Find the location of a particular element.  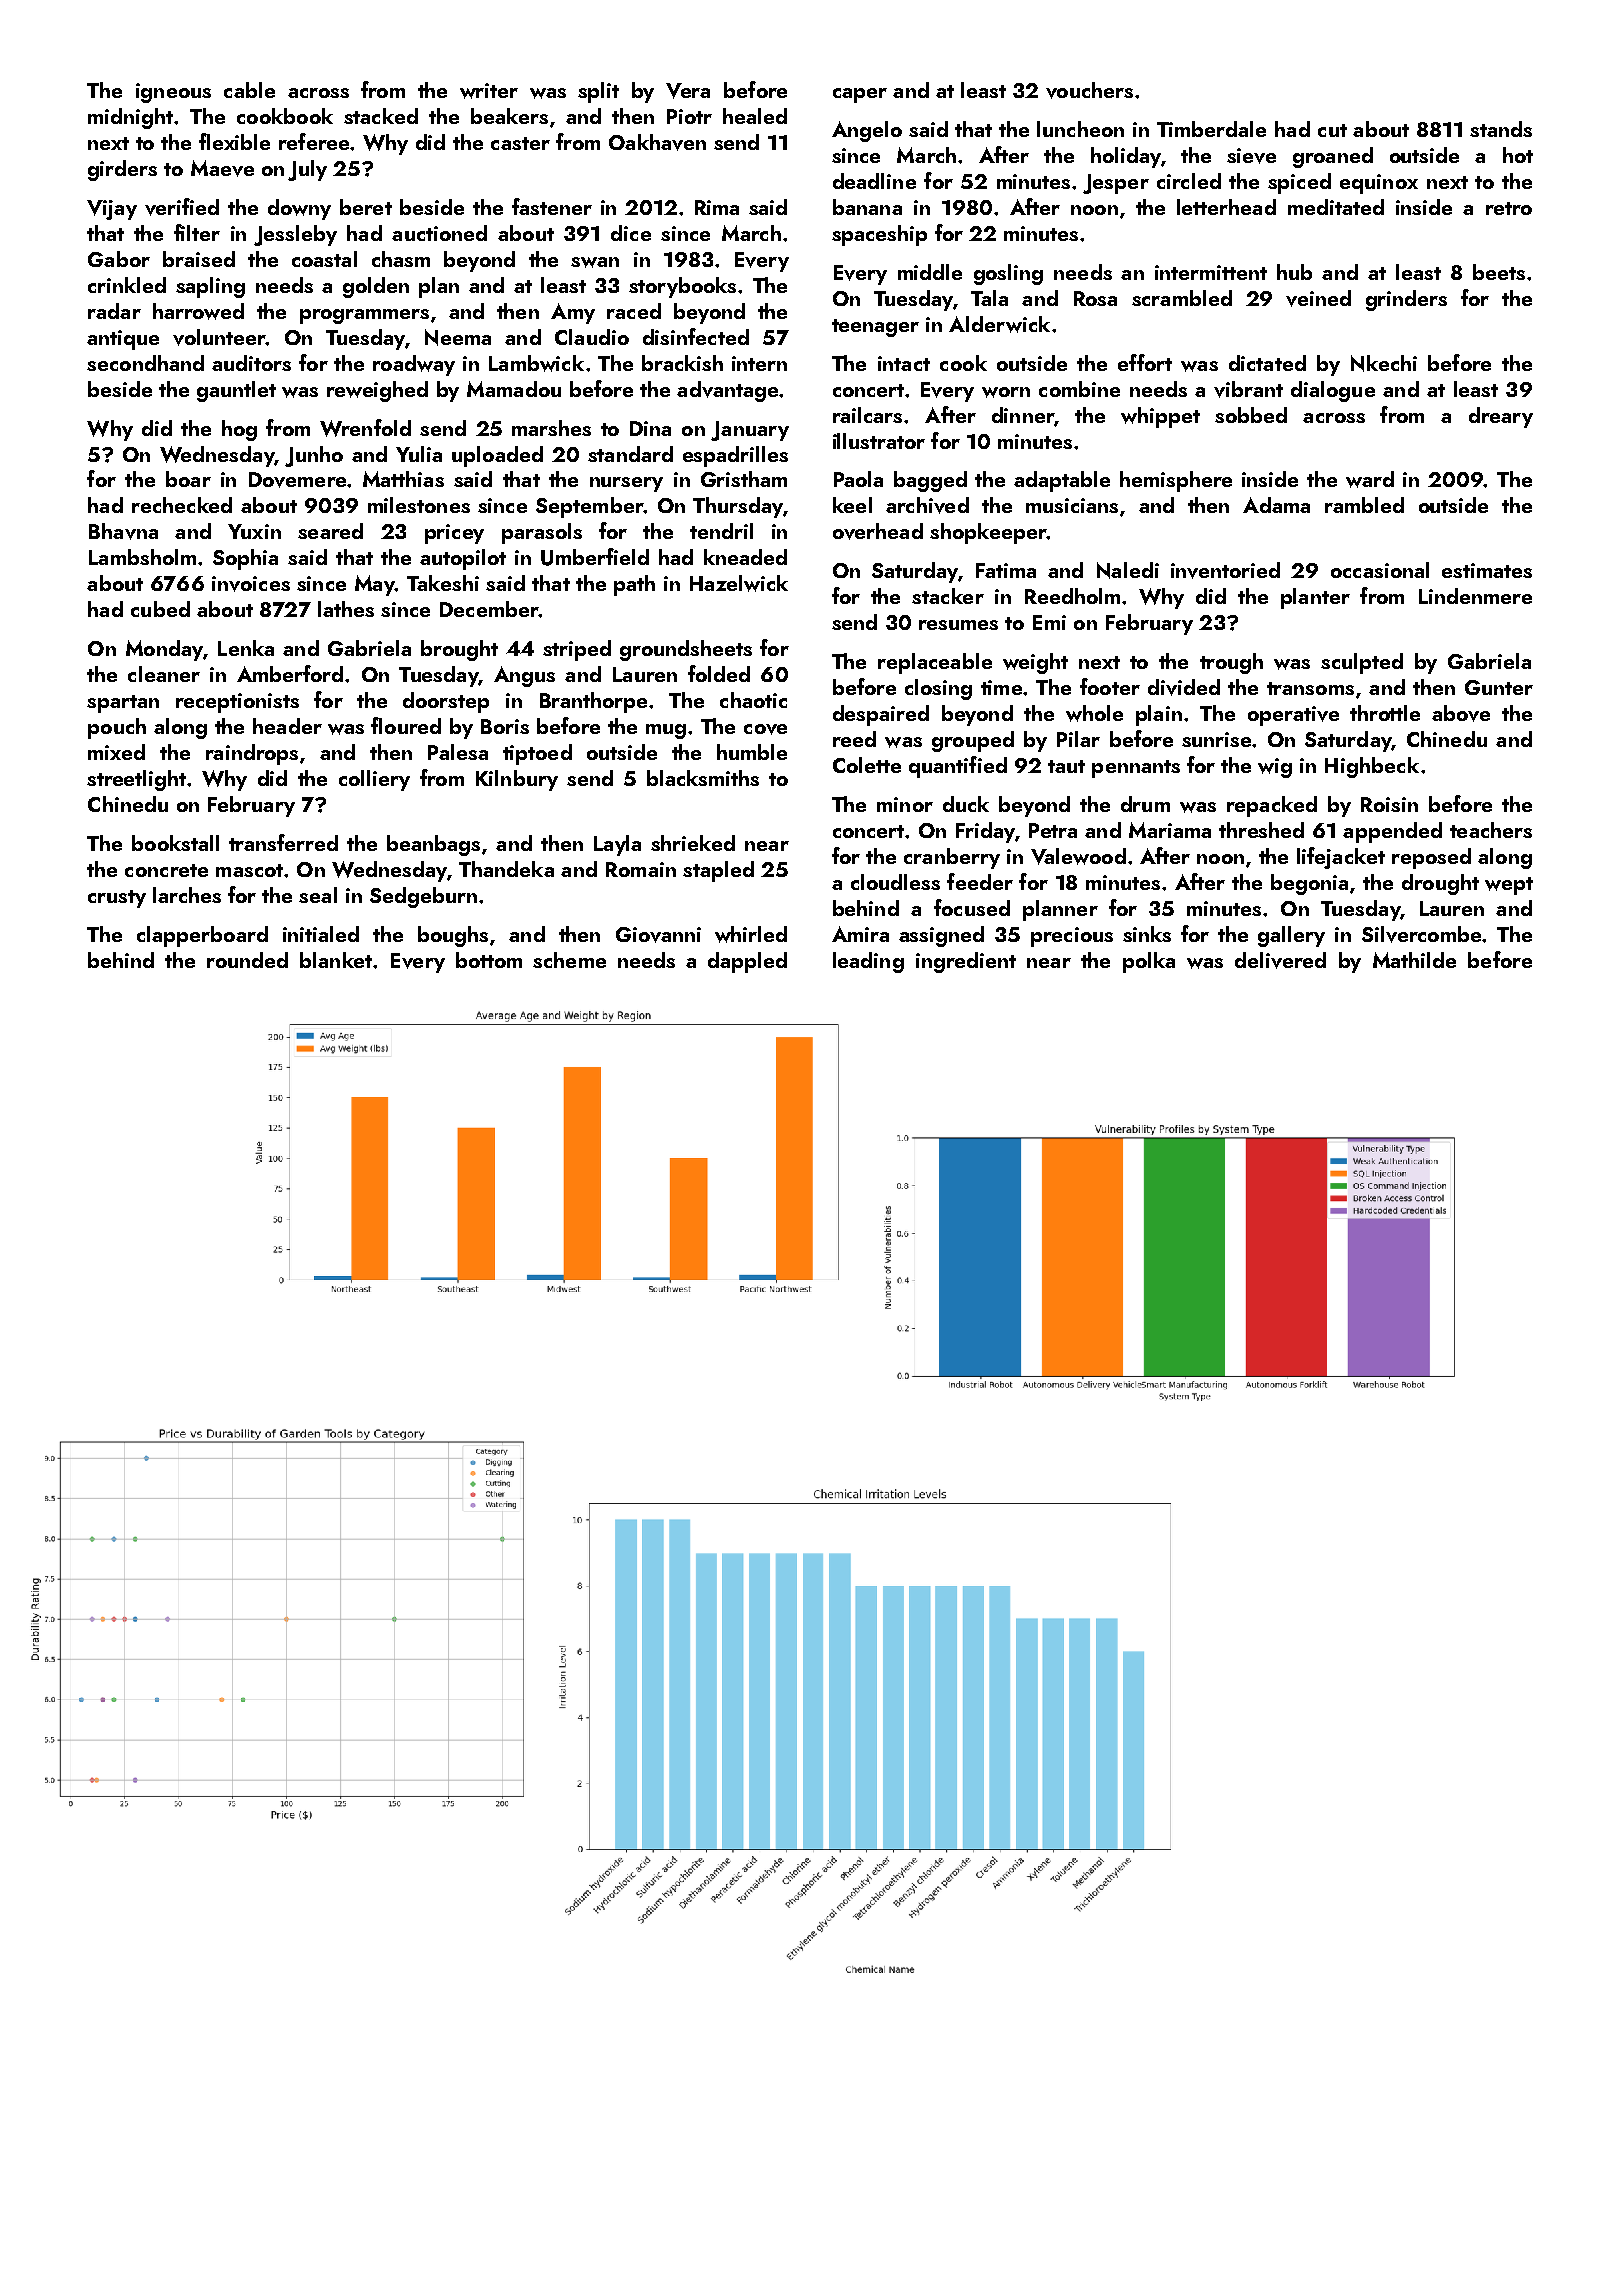

scheme is located at coordinates (569, 960).
